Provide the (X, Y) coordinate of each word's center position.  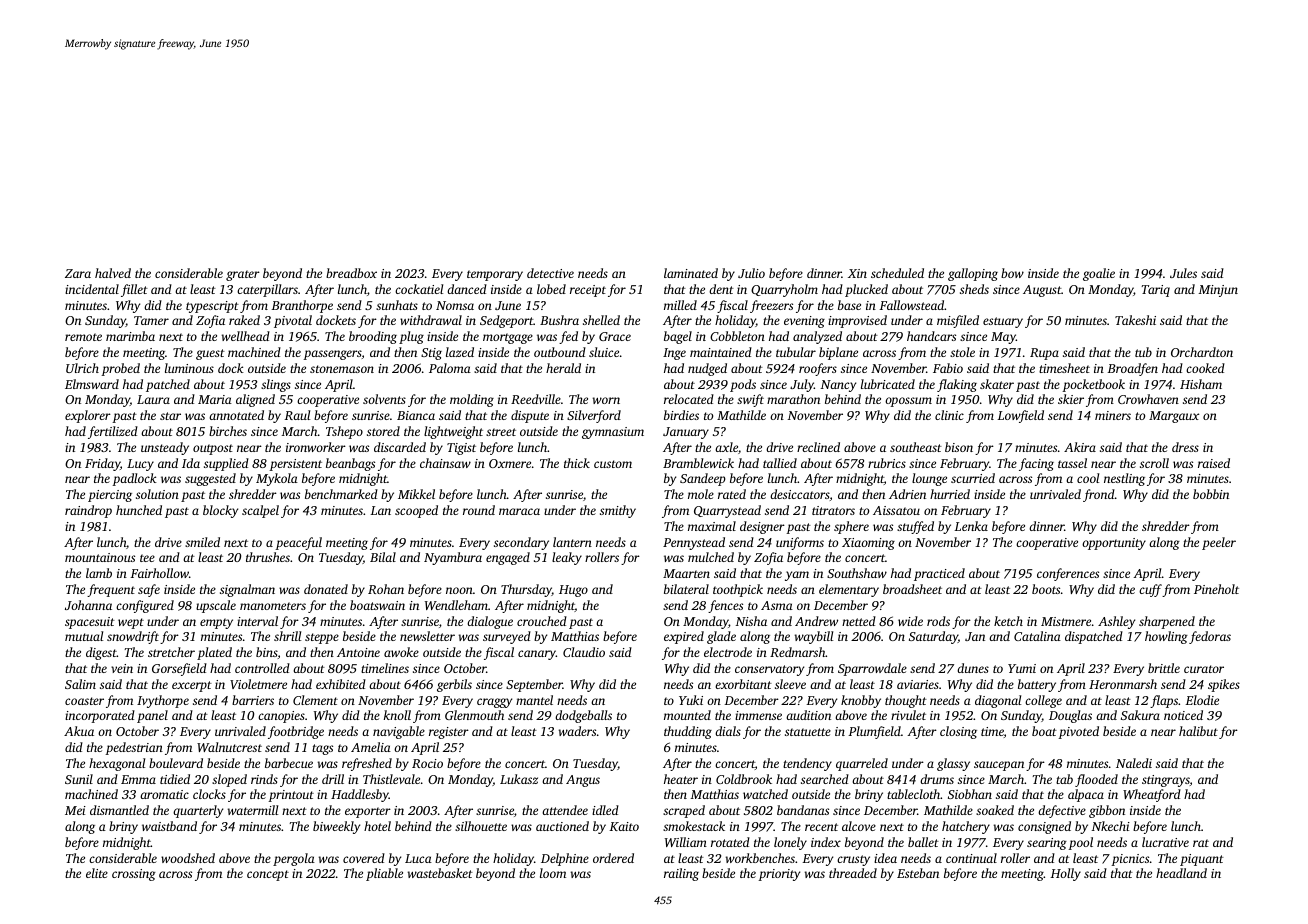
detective (550, 273)
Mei (75, 810)
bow (1012, 273)
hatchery (966, 827)
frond (1099, 495)
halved (113, 273)
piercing (110, 496)
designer (762, 527)
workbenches (760, 858)
